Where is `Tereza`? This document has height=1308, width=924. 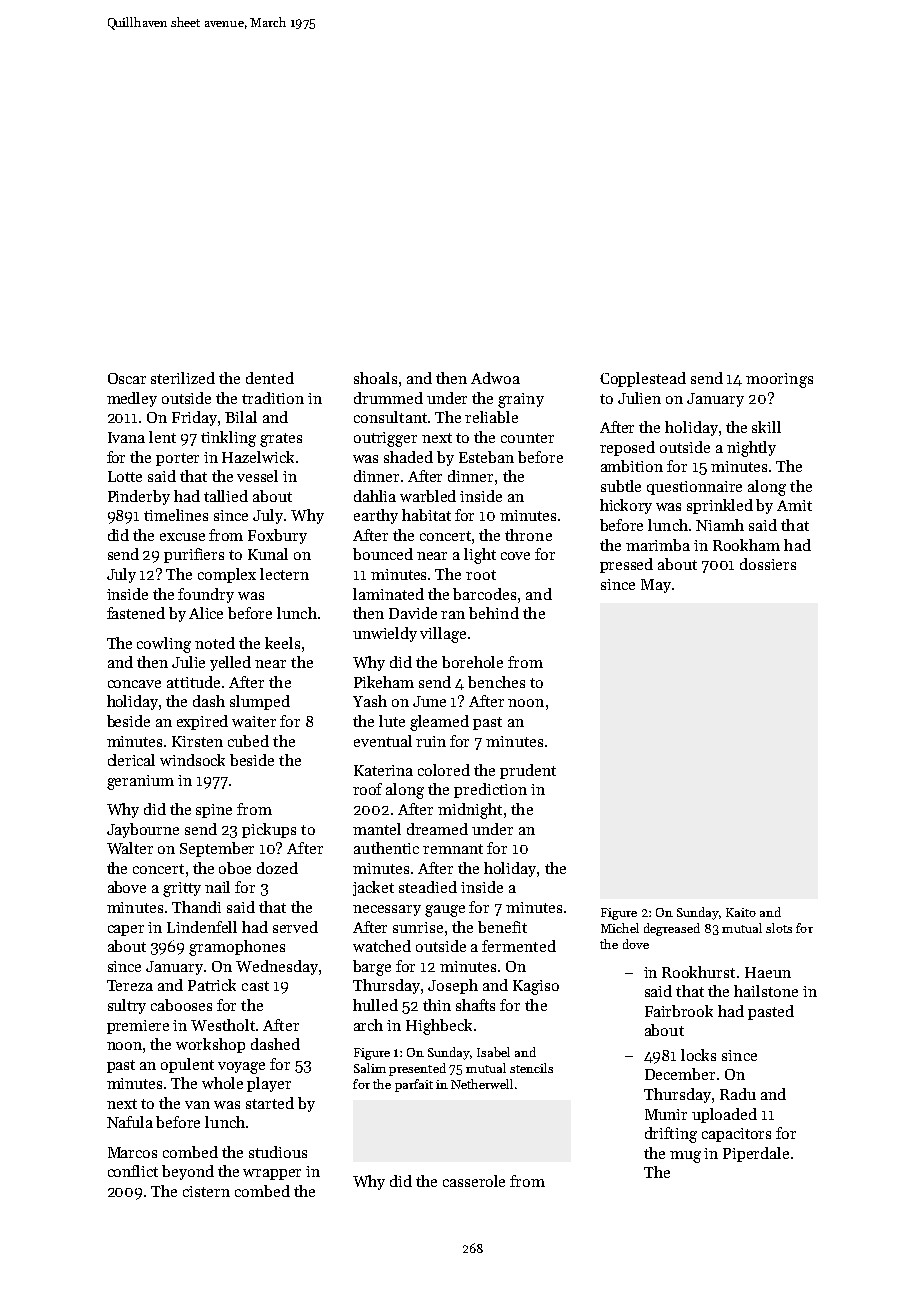 Tereza is located at coordinates (130, 985).
